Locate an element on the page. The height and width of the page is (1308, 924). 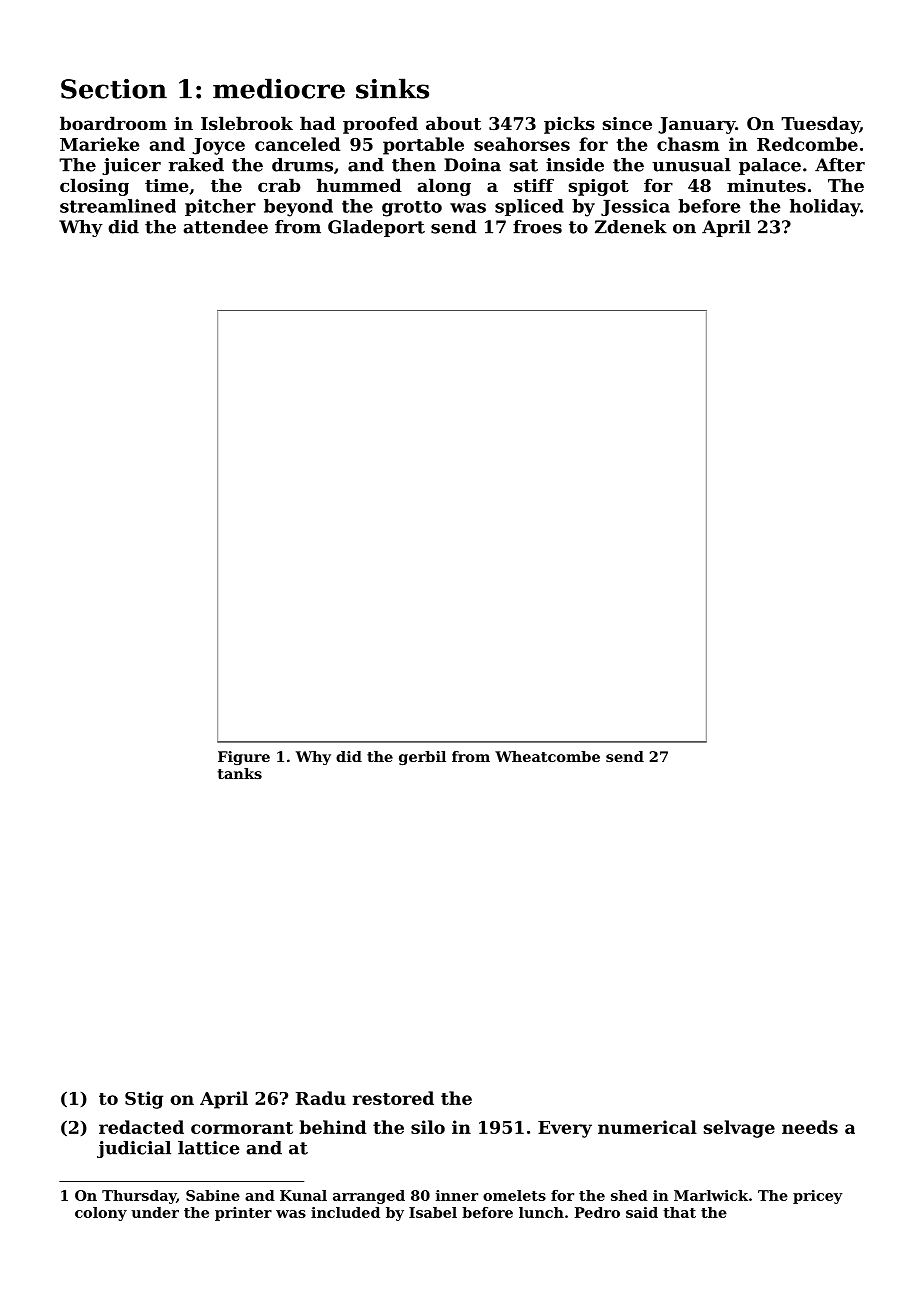
pricey is located at coordinates (818, 1197).
